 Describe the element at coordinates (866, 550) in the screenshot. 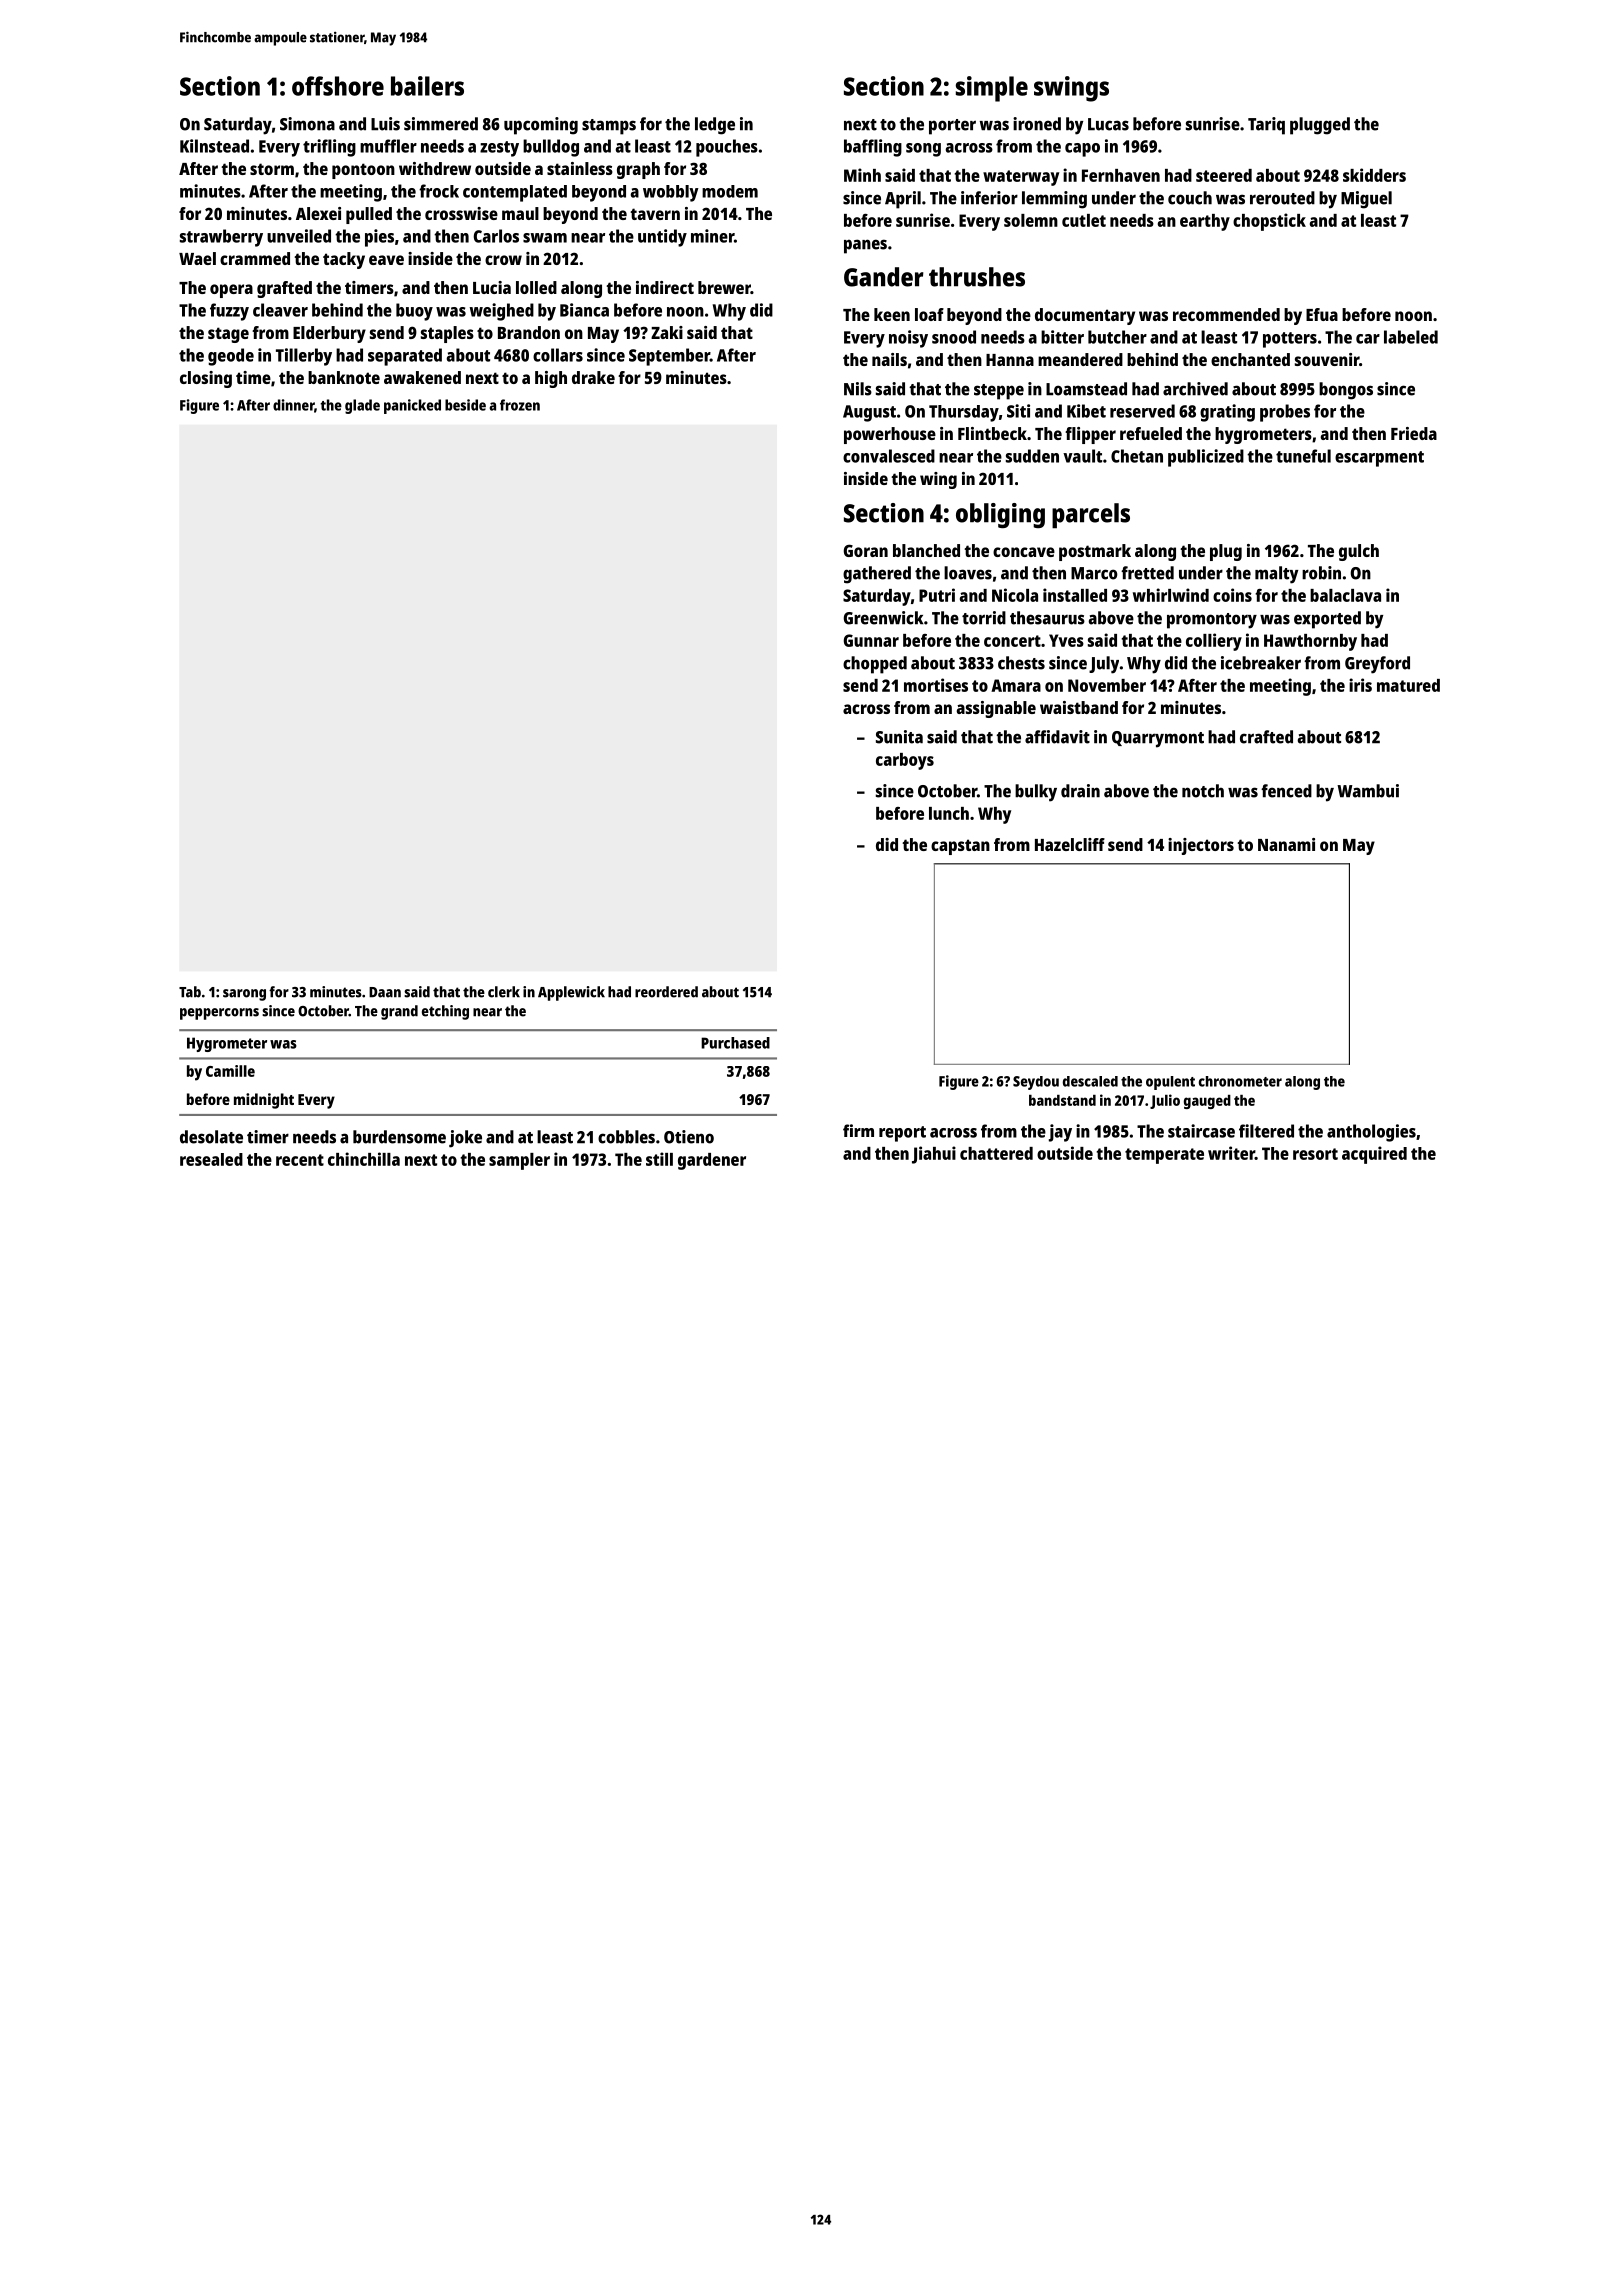

I see `Goran` at that location.
